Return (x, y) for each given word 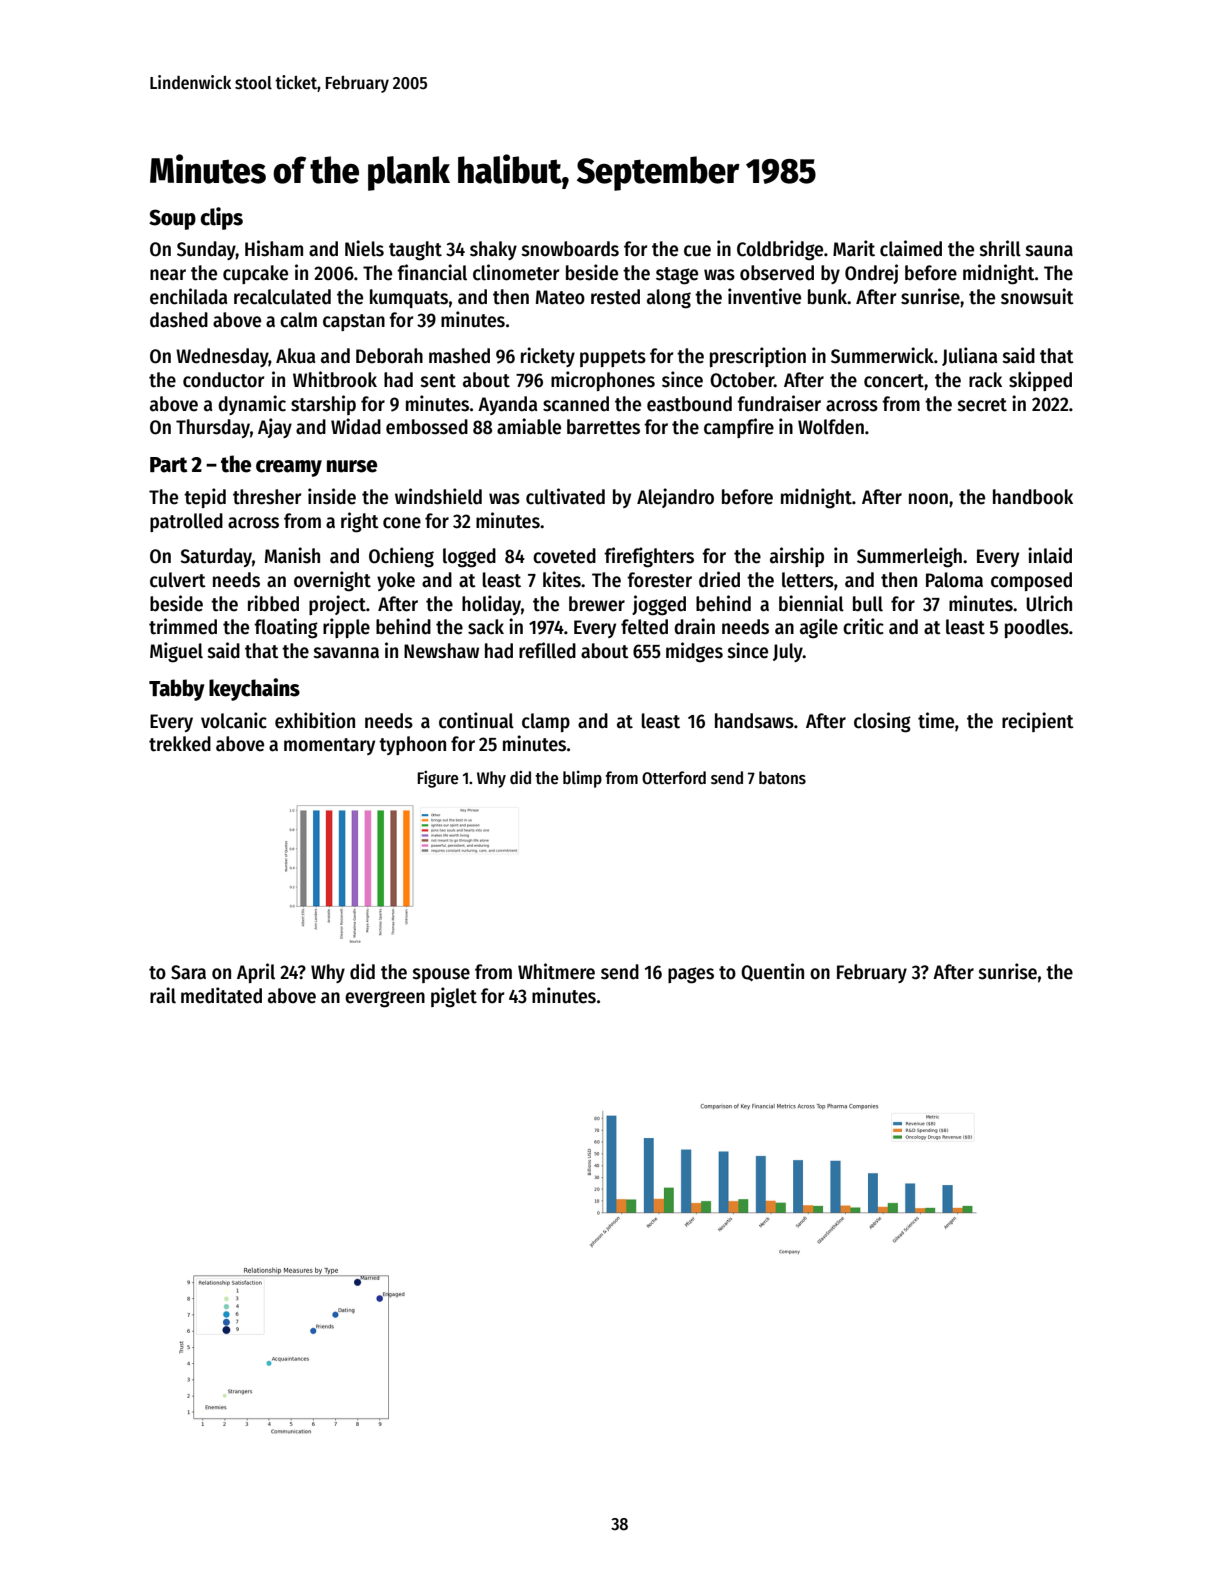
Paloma (954, 580)
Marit (854, 248)
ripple (346, 628)
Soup (172, 219)
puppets (613, 358)
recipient (1038, 722)
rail (163, 995)
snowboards (570, 249)
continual (476, 720)
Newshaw (441, 651)
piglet (454, 997)
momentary (329, 746)
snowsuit (1037, 296)
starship (323, 405)
